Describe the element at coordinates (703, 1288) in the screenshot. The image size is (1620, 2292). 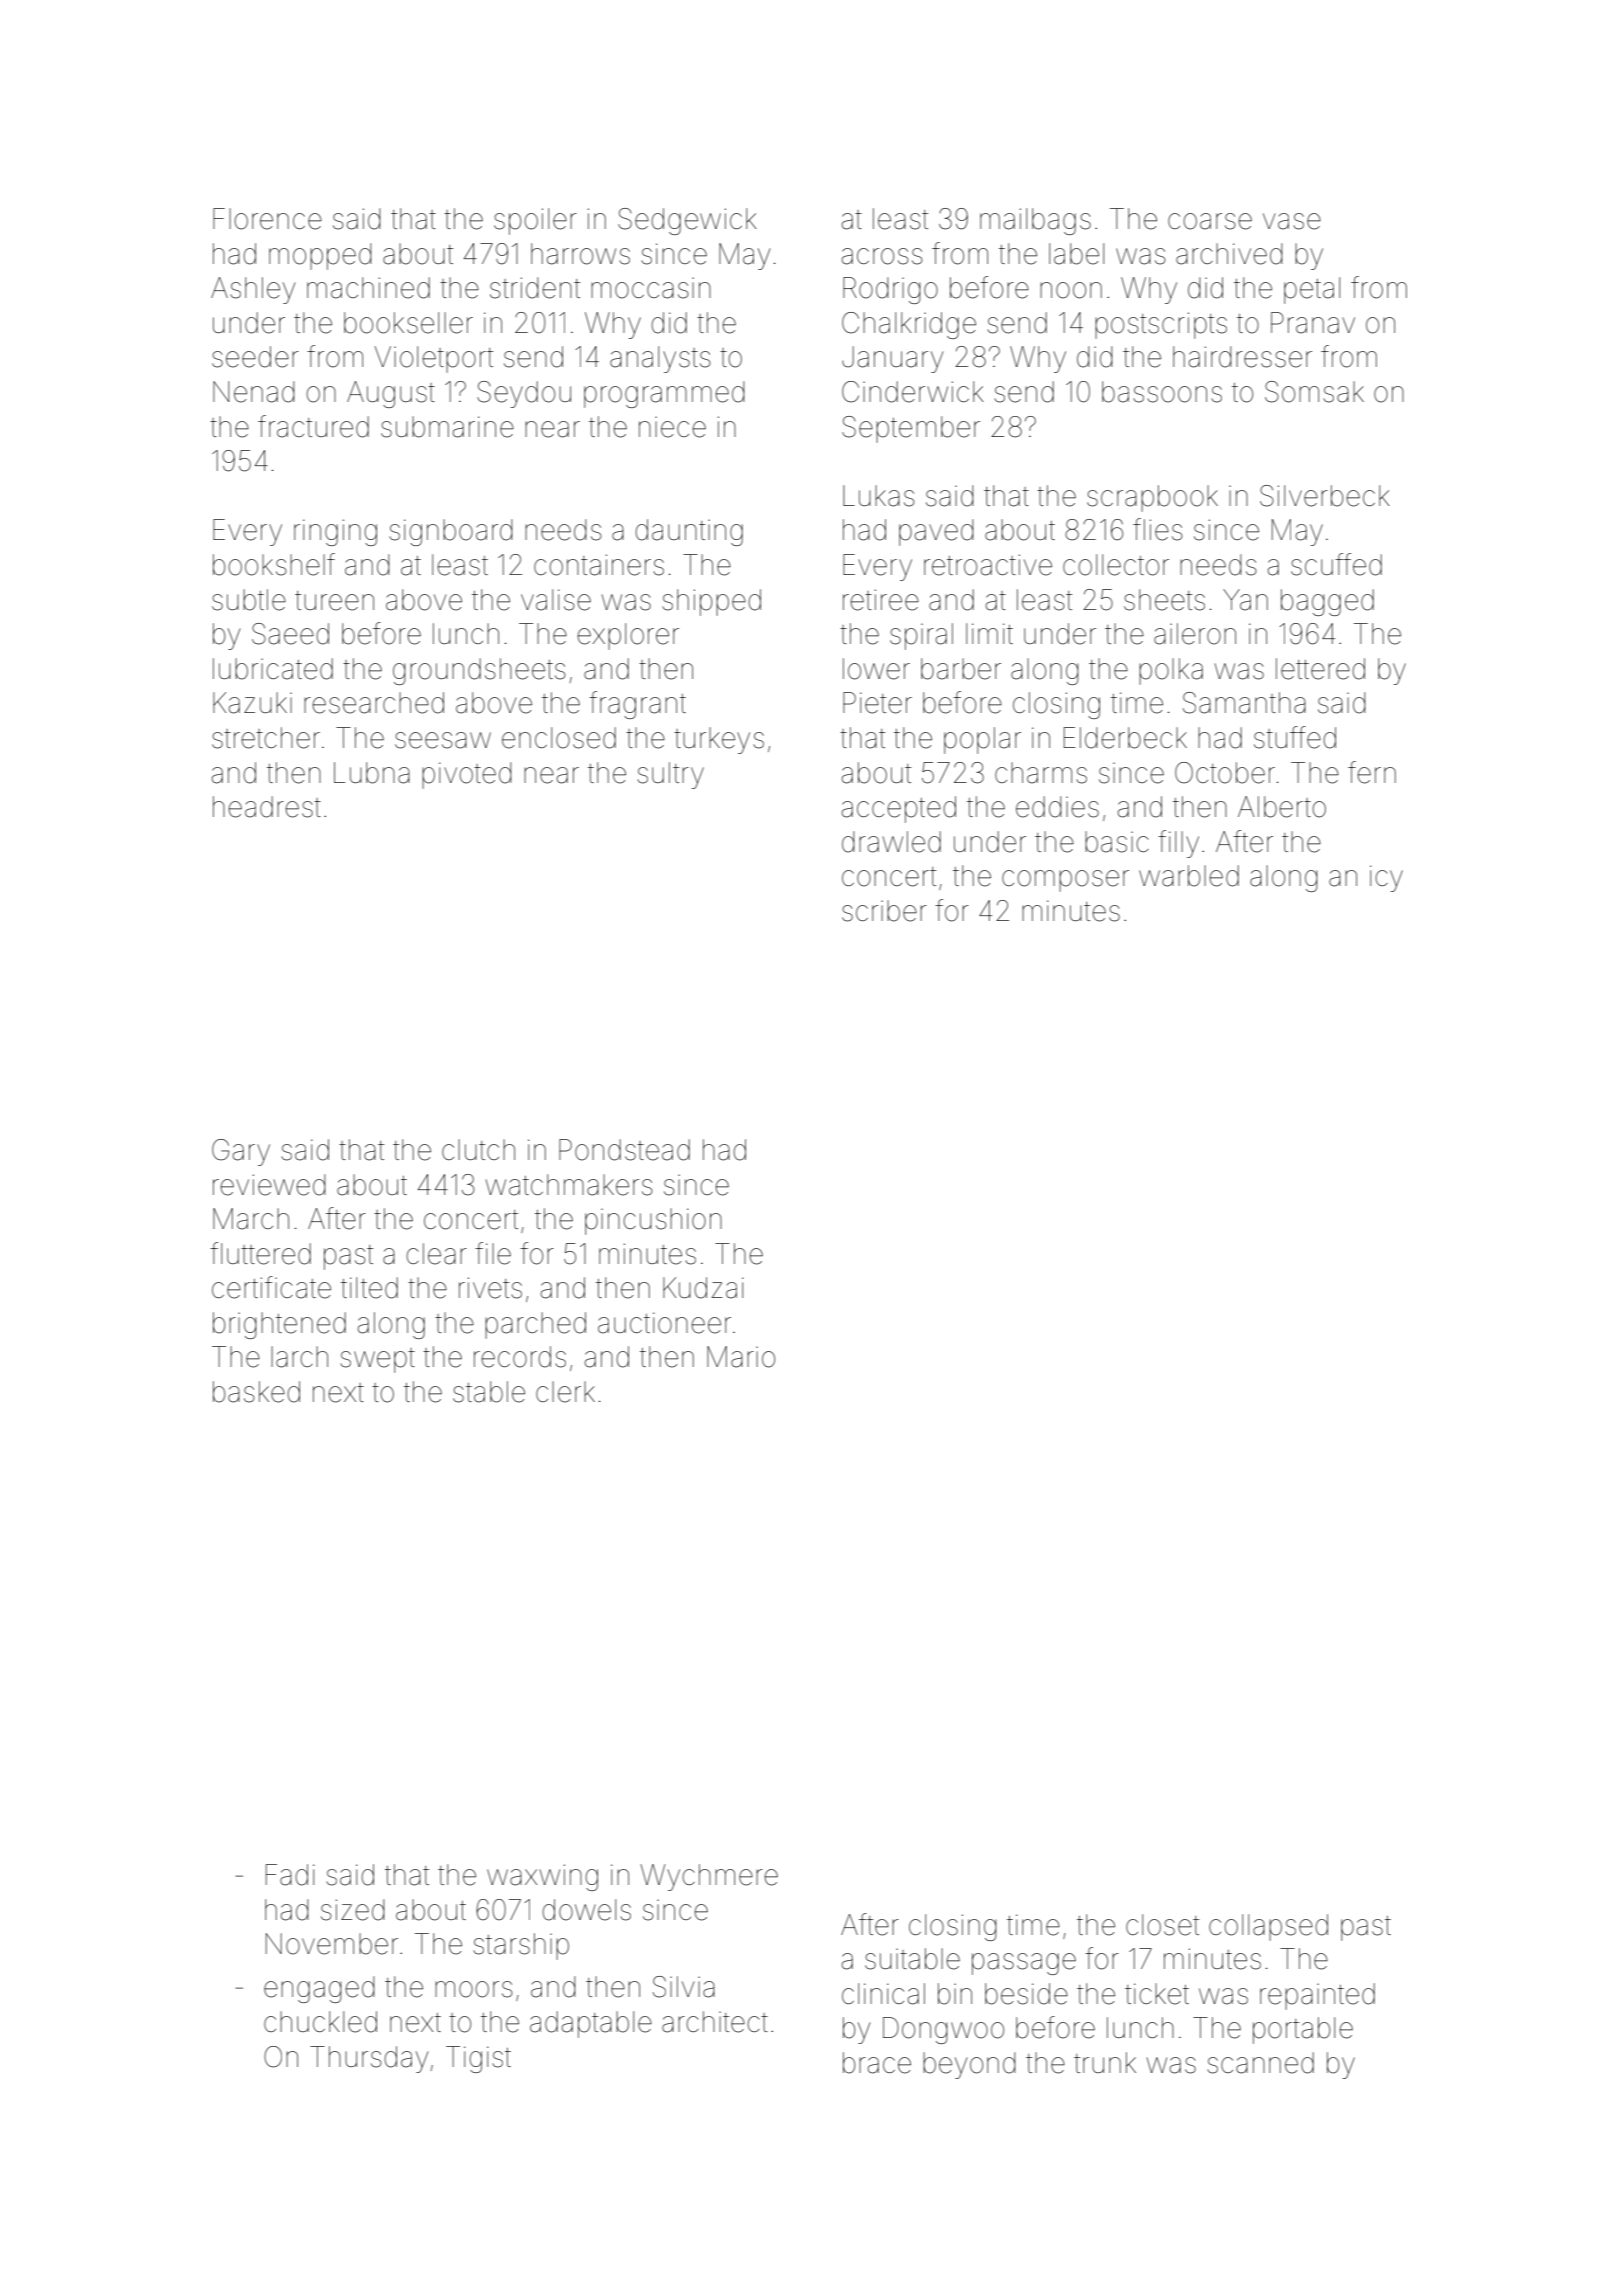
I see `Kudzai` at that location.
